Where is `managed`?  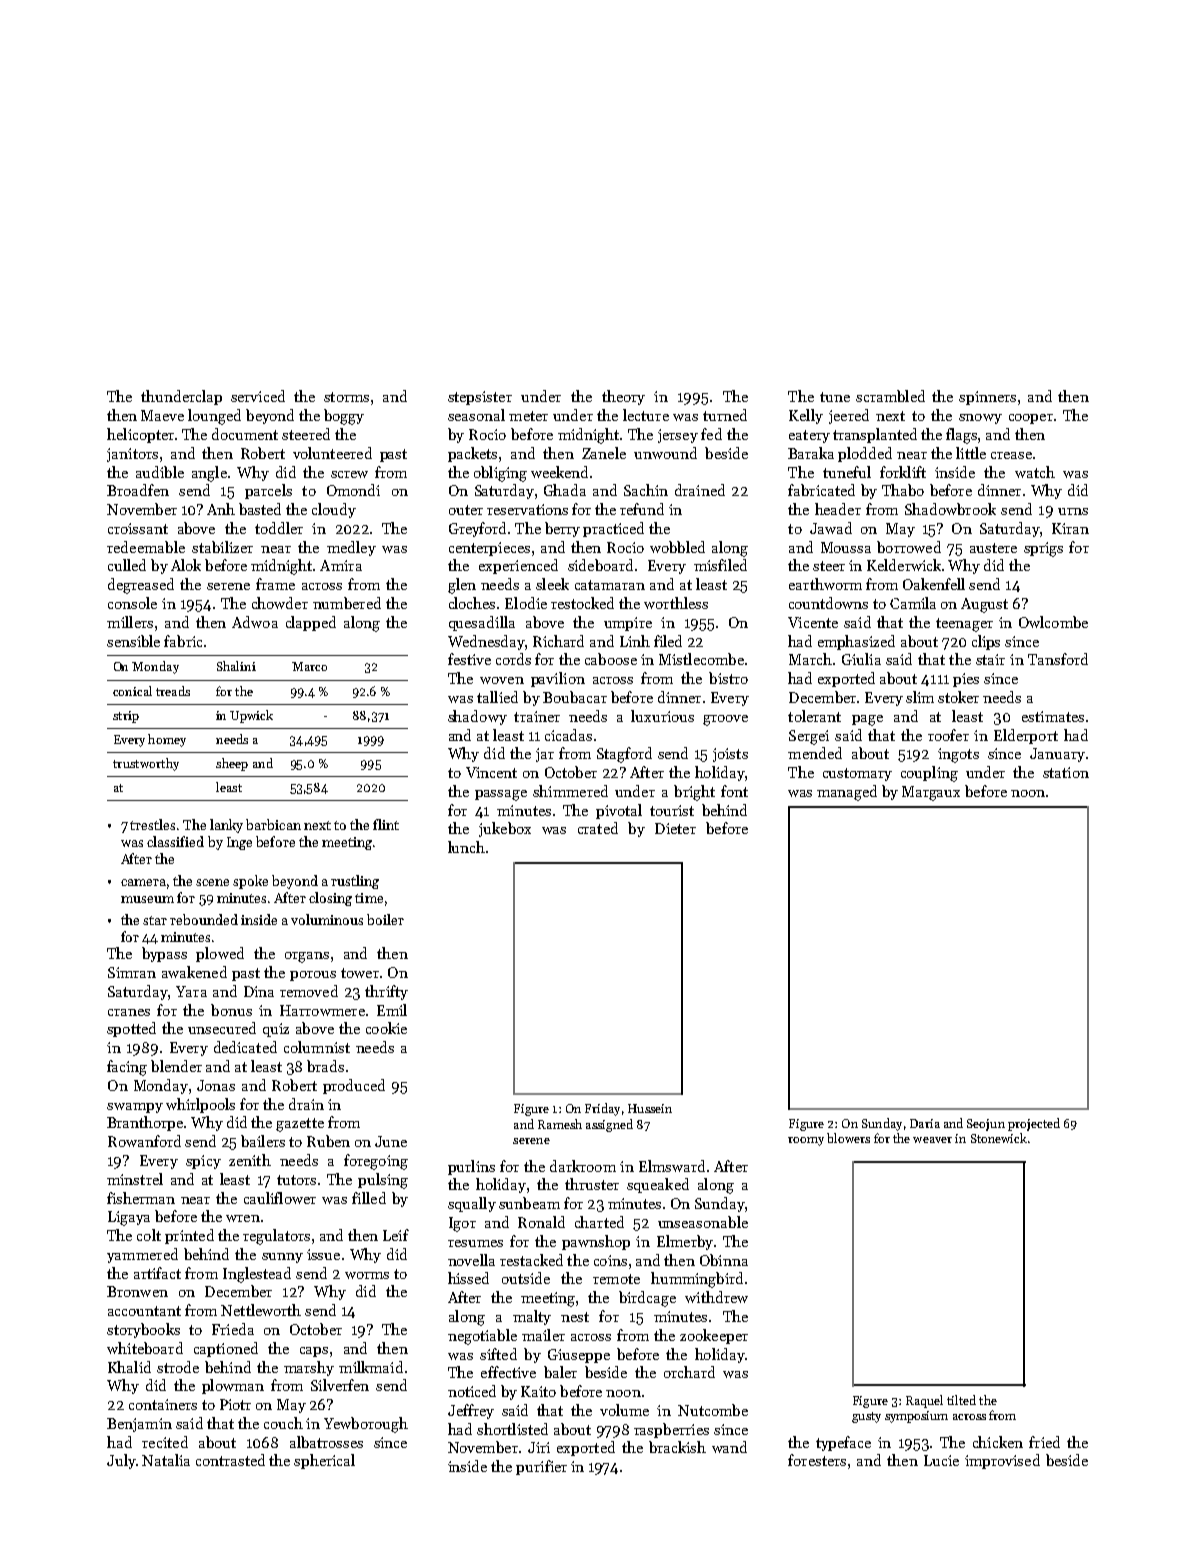 managed is located at coordinates (847, 793).
